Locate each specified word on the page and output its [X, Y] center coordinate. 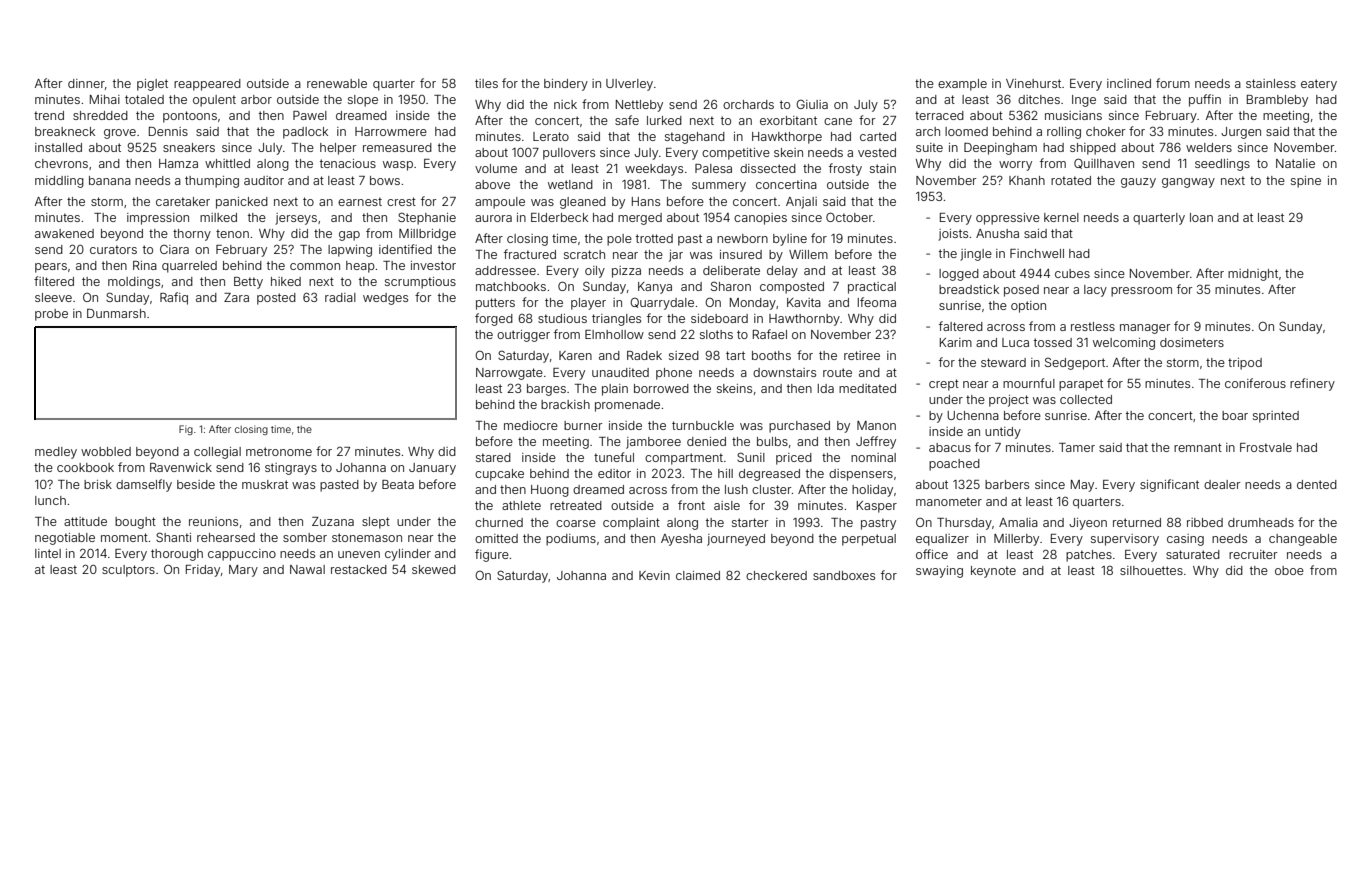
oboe [1289, 570]
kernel [1061, 217]
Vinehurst [1033, 83]
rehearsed [226, 537]
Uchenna [973, 415]
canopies [760, 219]
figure [492, 555]
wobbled [106, 451]
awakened [64, 233]
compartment [684, 459]
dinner [86, 83]
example [962, 85]
